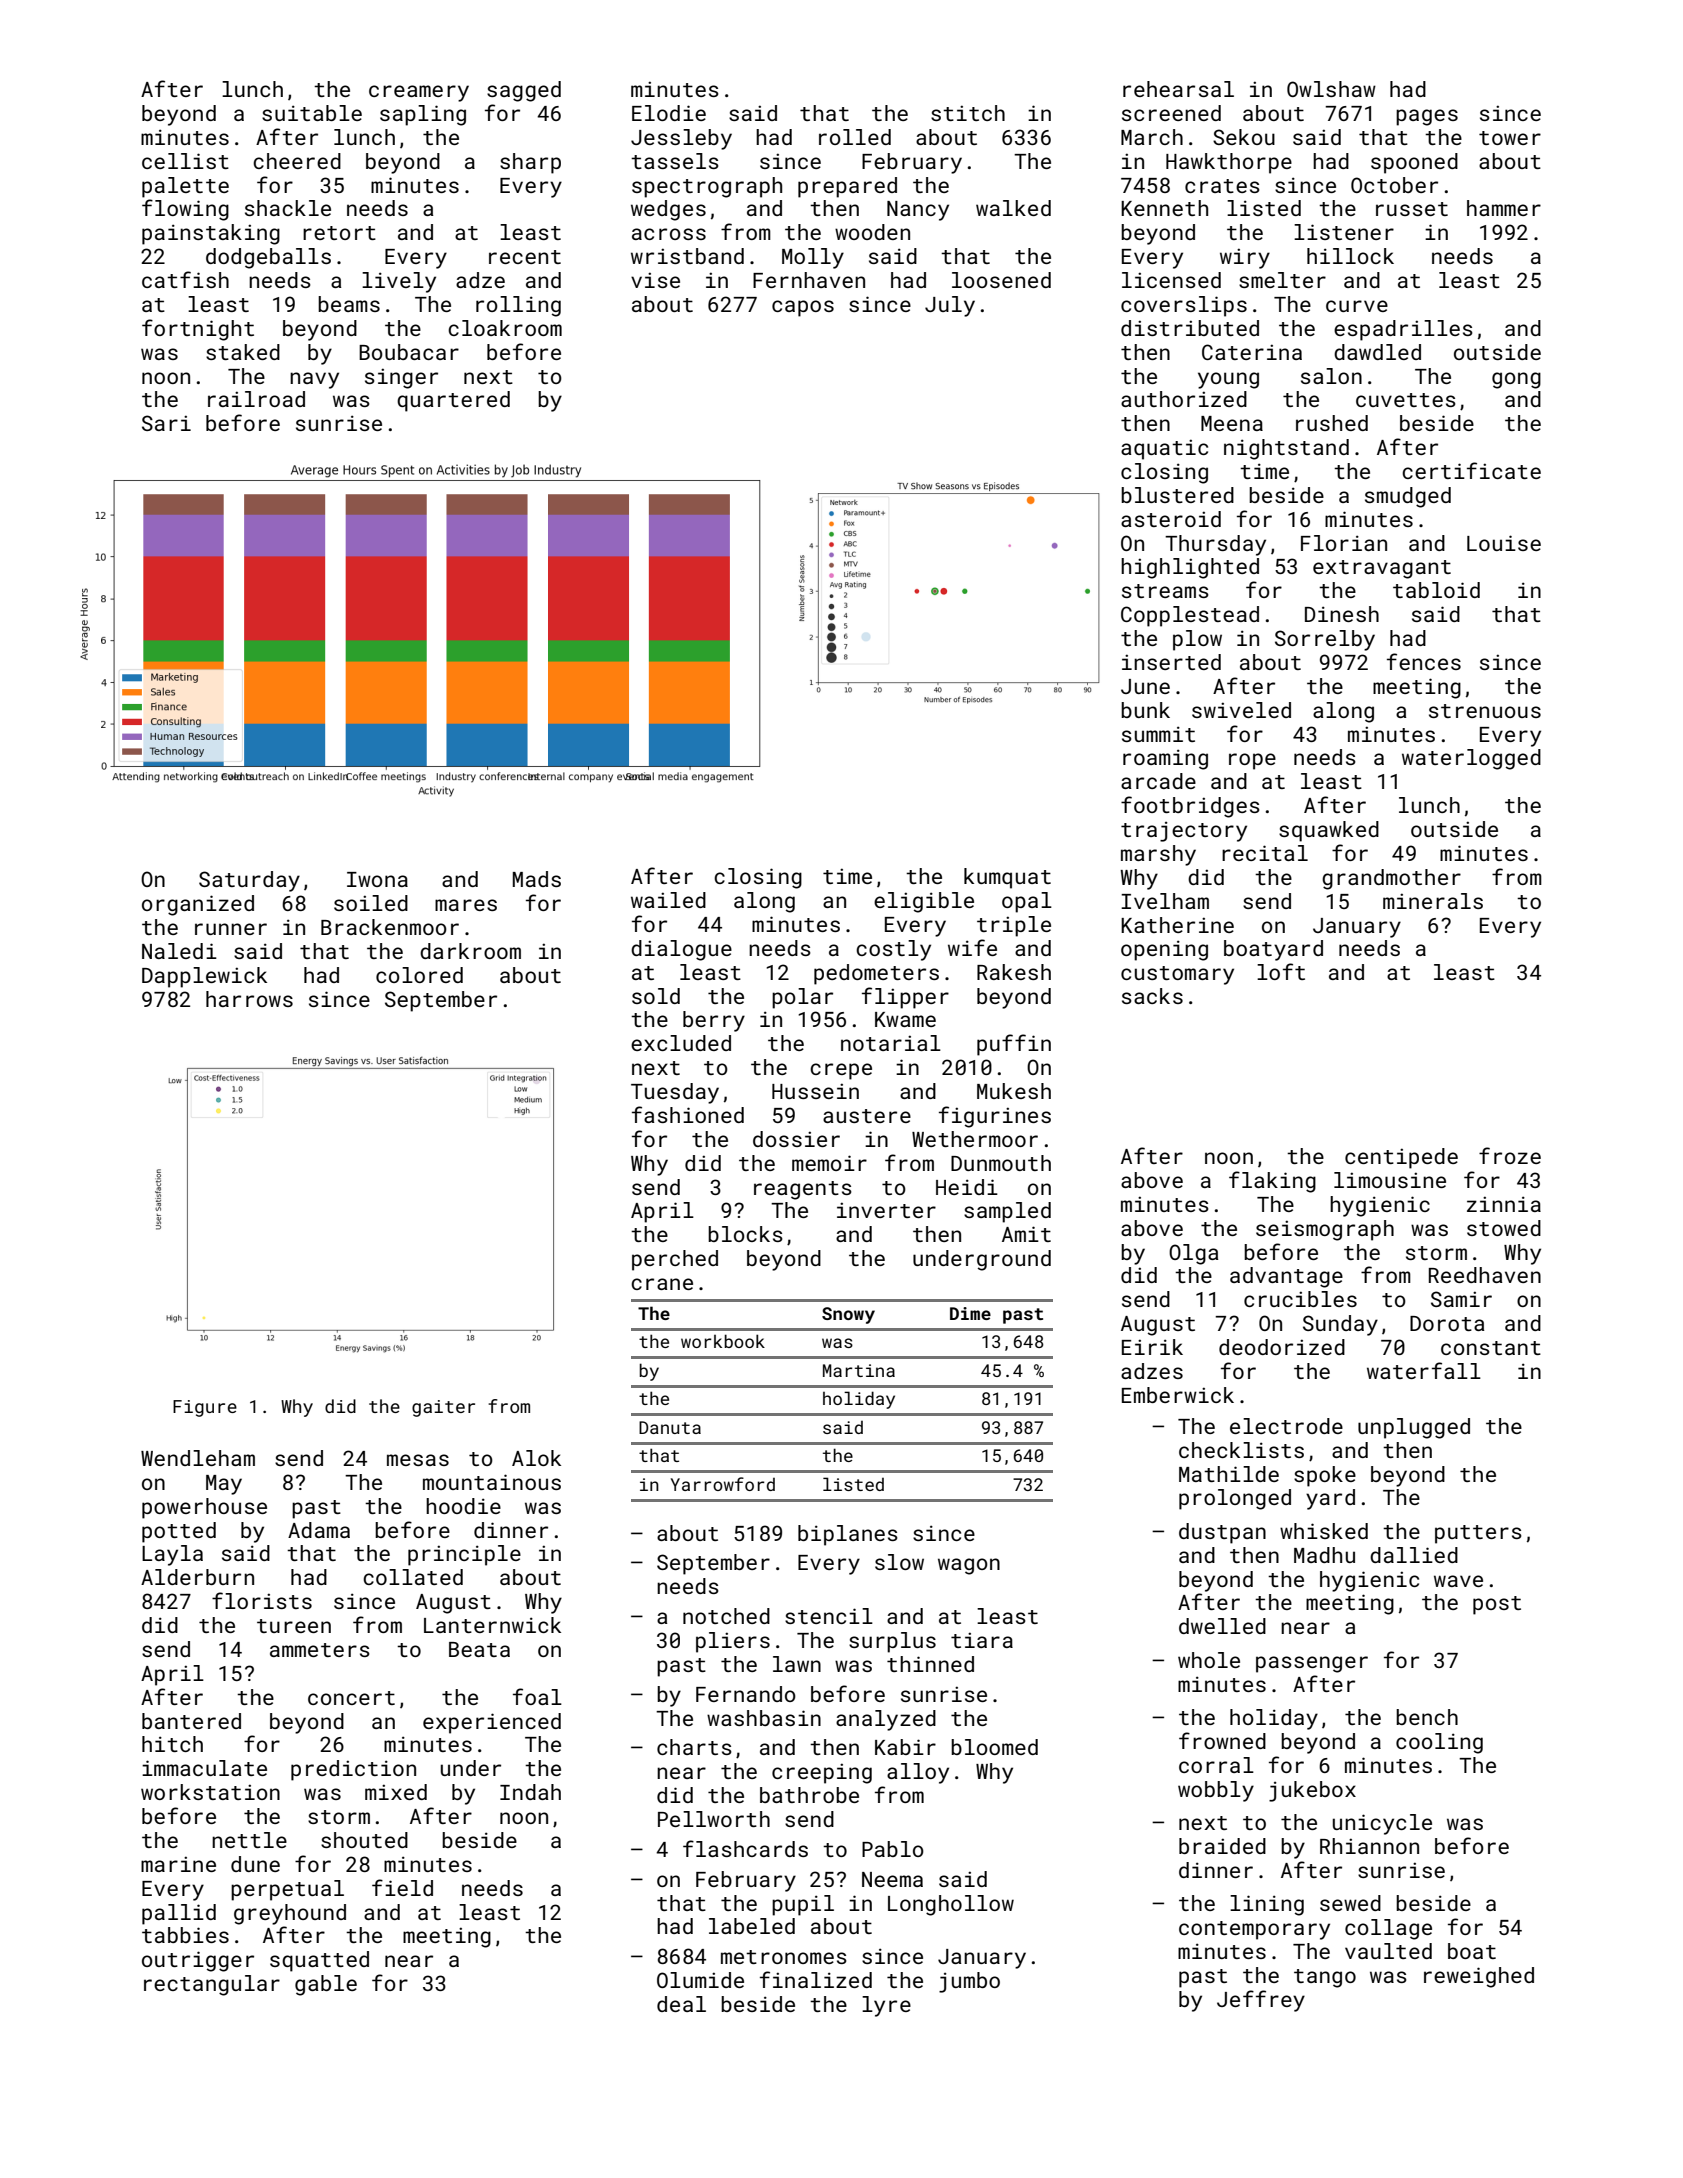 The image size is (1683, 2178). What do you see at coordinates (198, 905) in the screenshot?
I see `organized` at bounding box center [198, 905].
